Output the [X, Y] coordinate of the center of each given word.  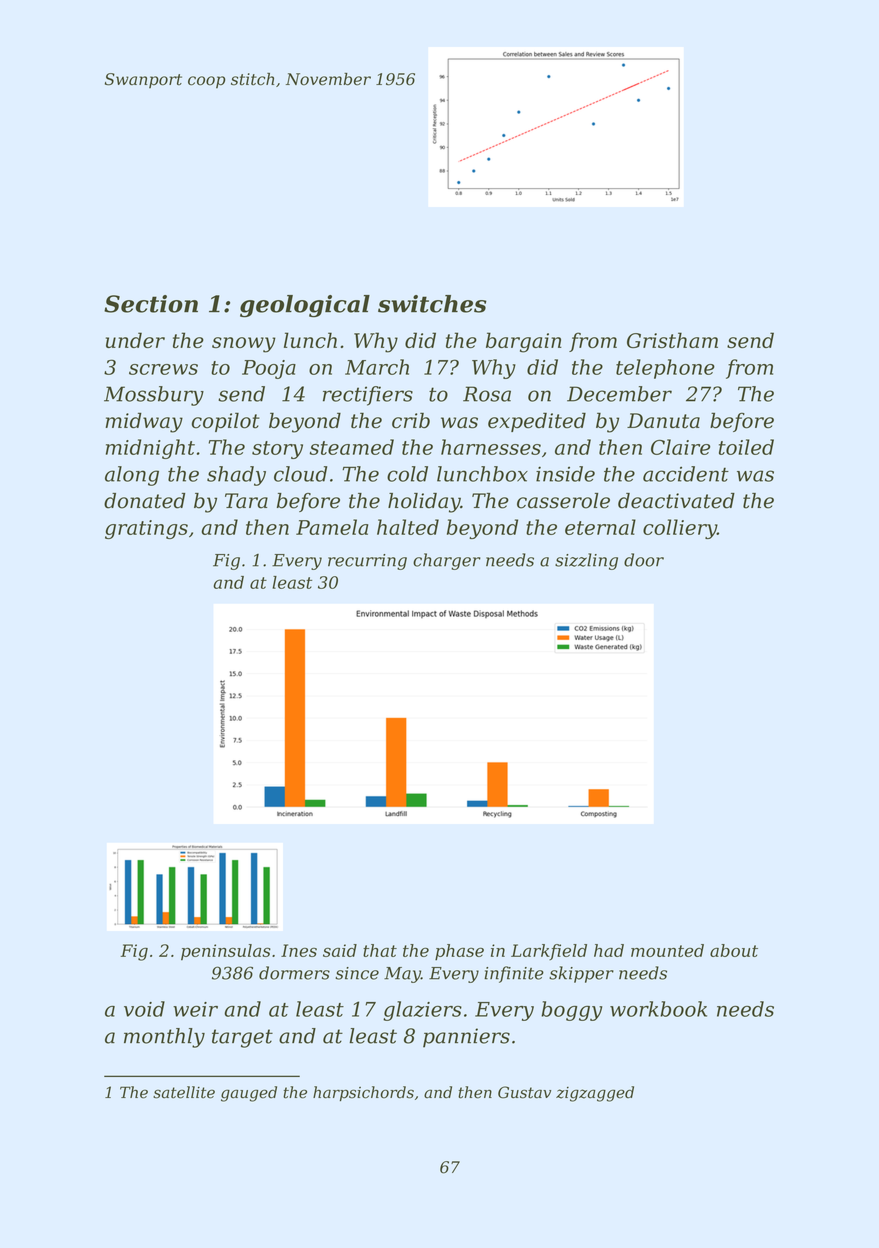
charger [447, 561]
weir [195, 1009]
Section [151, 304]
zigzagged [595, 1094]
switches [432, 304]
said [340, 950]
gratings [146, 529]
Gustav [524, 1092]
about [734, 950]
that [380, 950]
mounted [667, 950]
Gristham [672, 340]
